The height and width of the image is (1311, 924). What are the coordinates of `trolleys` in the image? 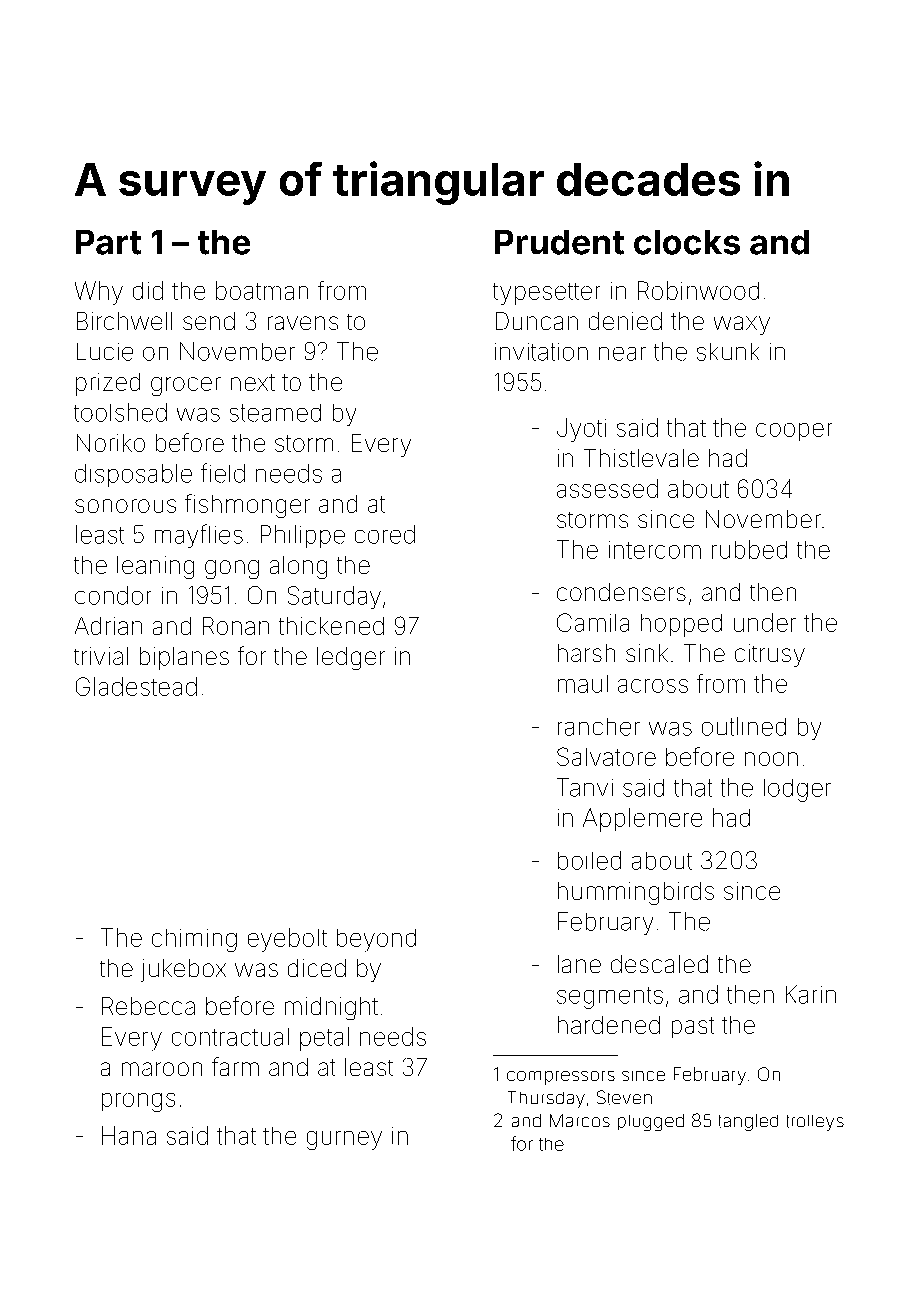 It's located at (815, 1123).
